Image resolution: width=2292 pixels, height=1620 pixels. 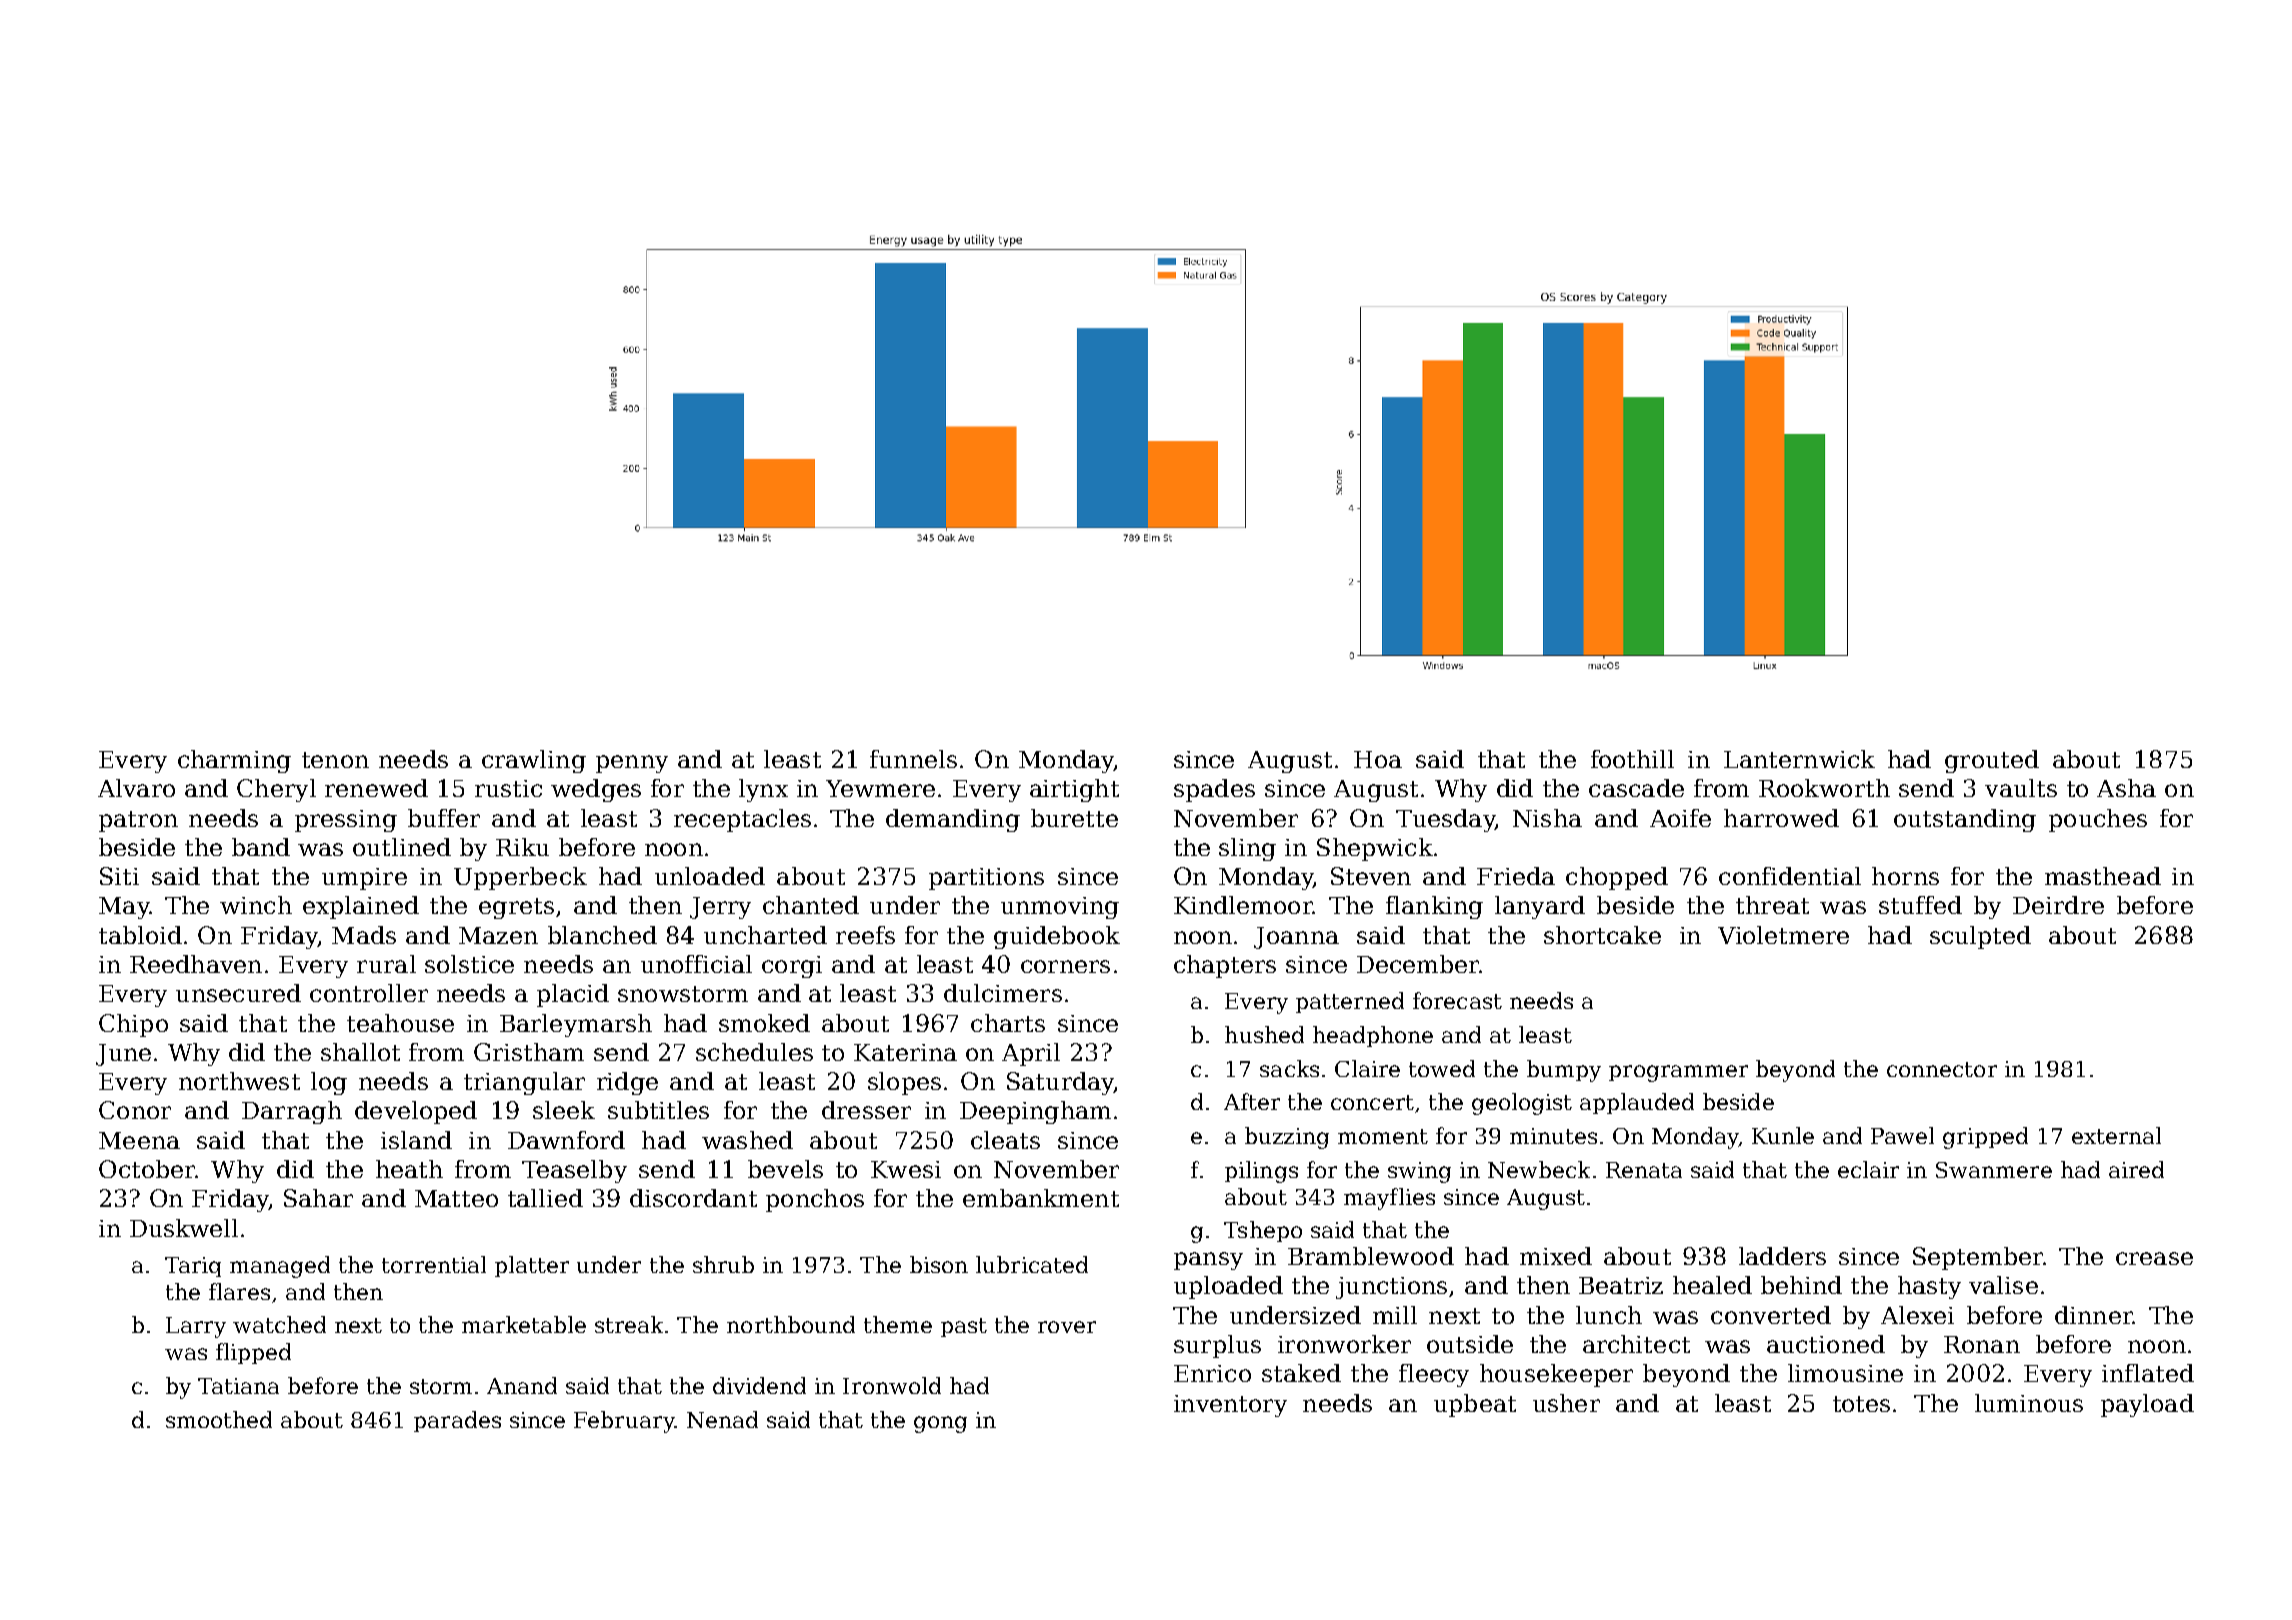 I want to click on crease, so click(x=2154, y=1258).
